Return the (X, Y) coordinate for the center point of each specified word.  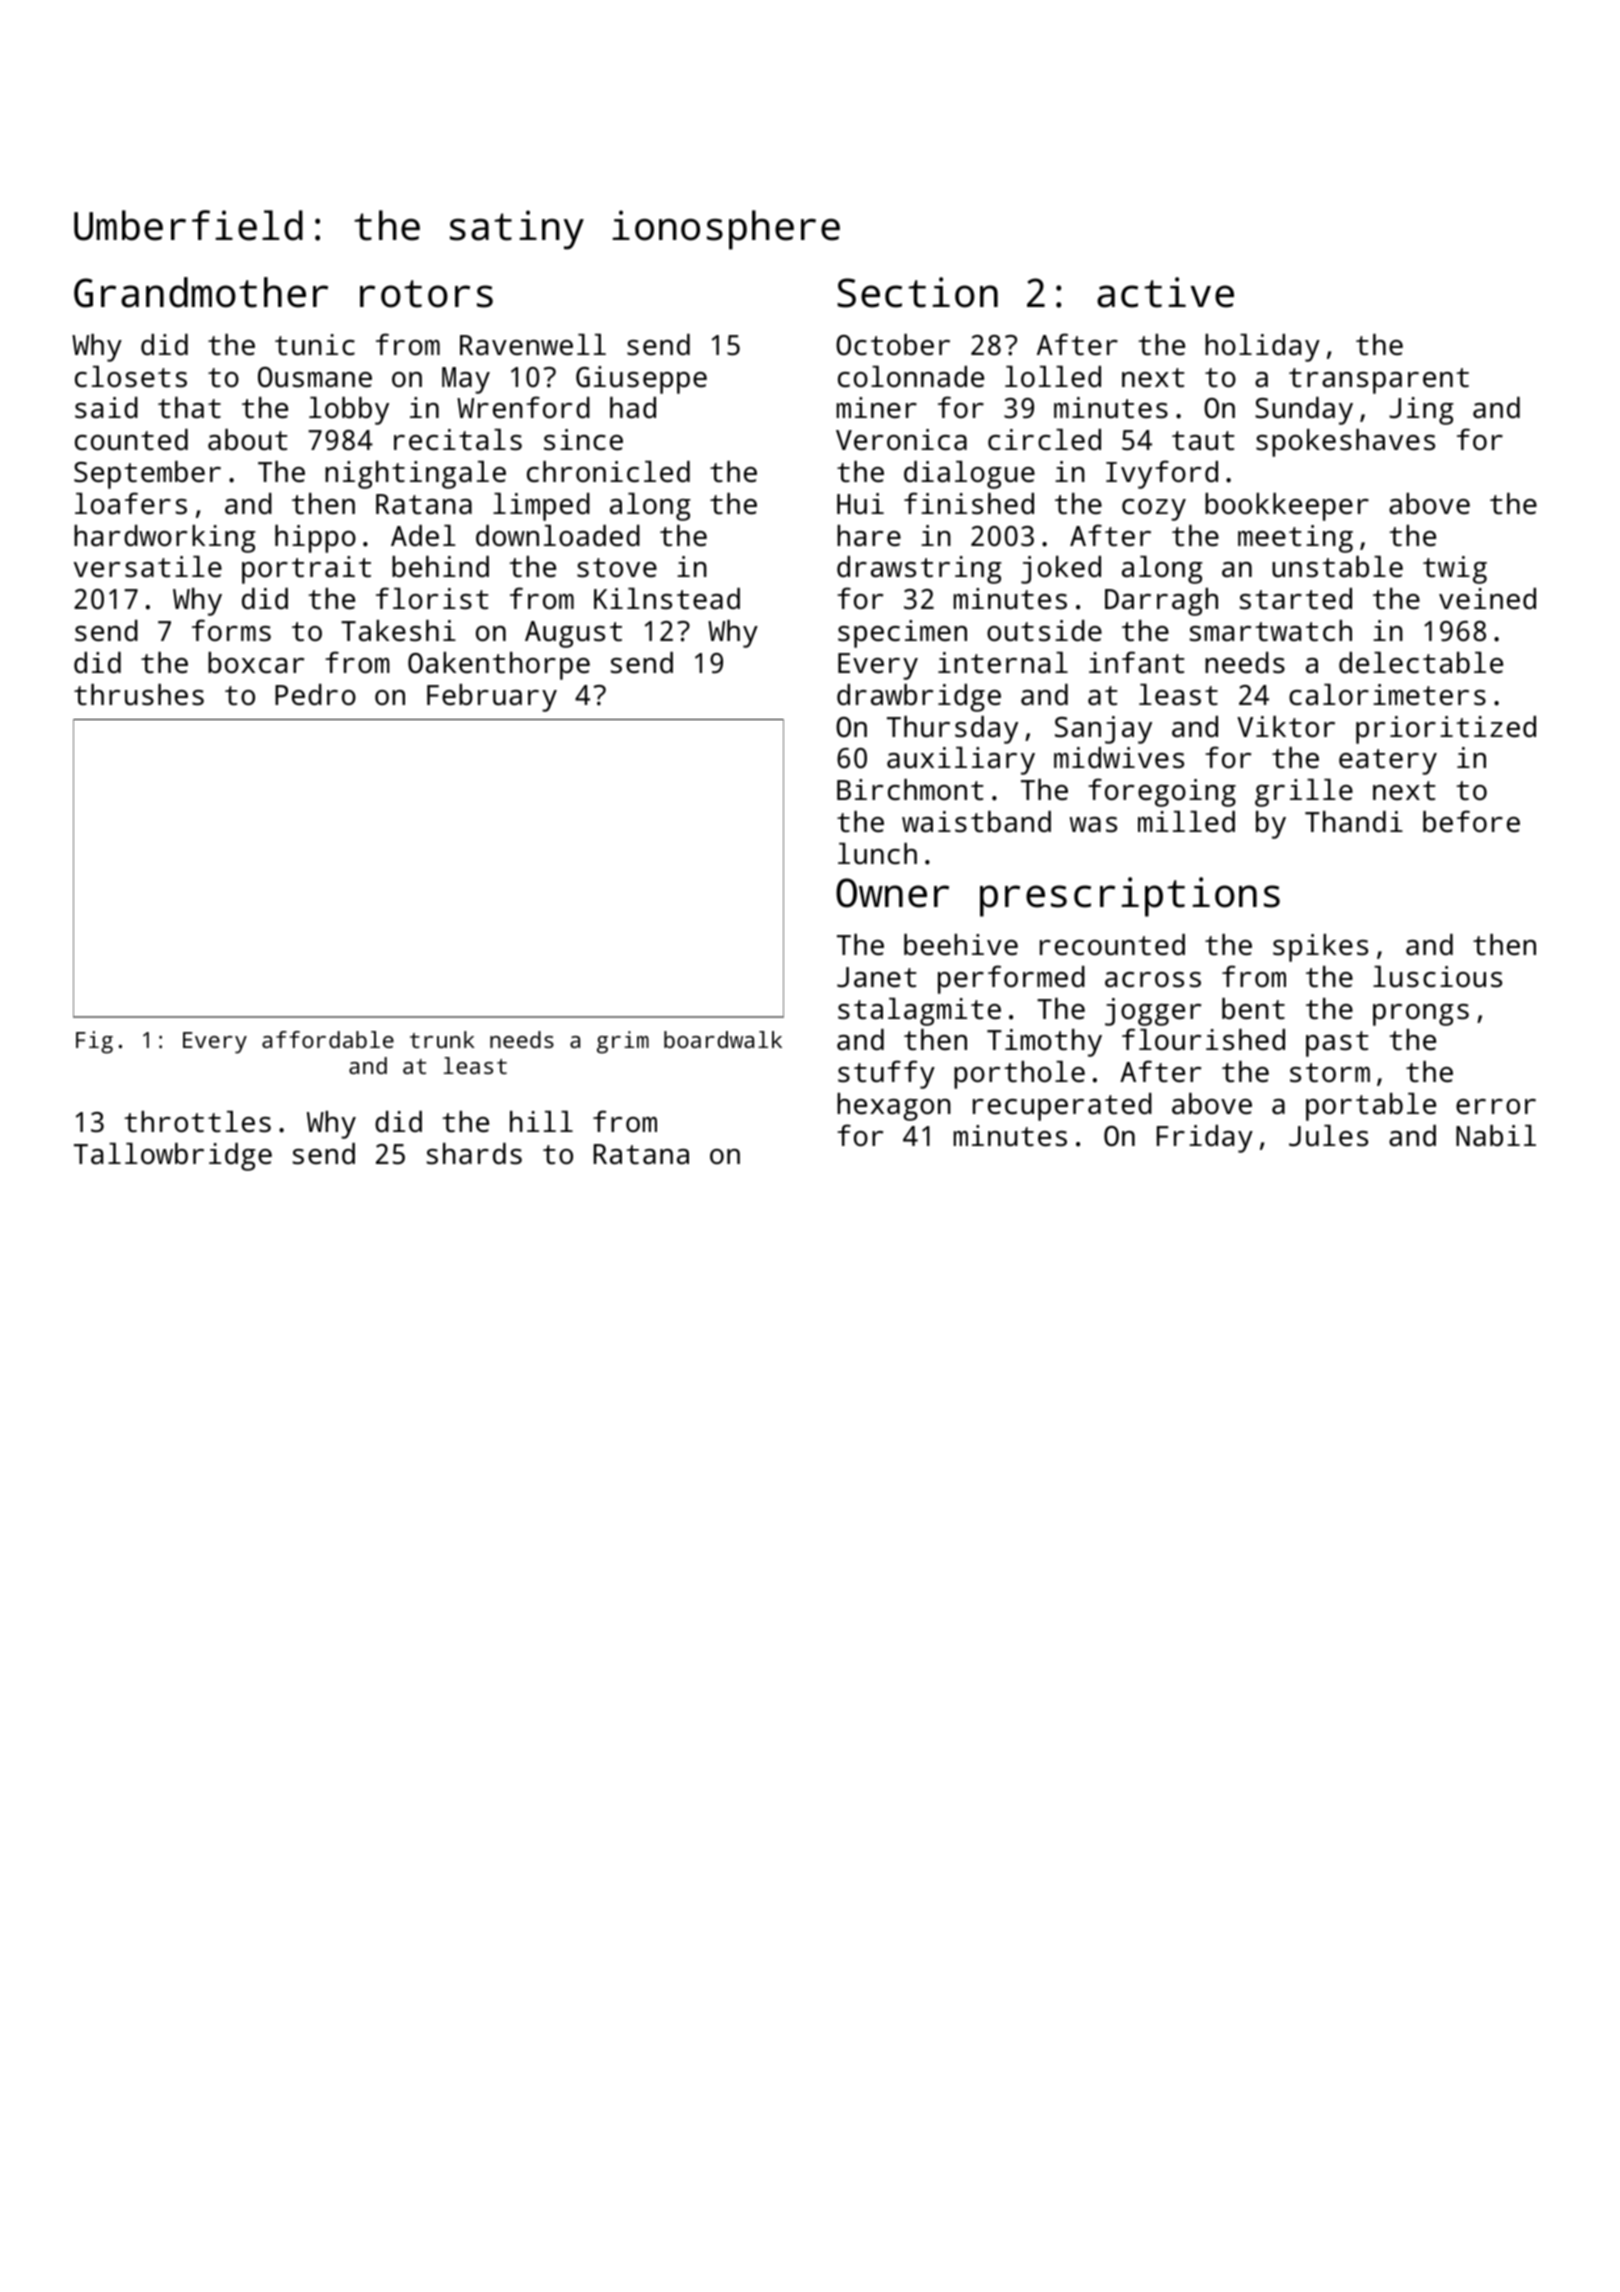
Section (917, 292)
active (1165, 292)
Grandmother (201, 292)
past (1337, 1044)
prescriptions (1130, 897)
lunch (877, 854)
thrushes (139, 695)
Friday (1205, 1139)
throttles (197, 1122)
